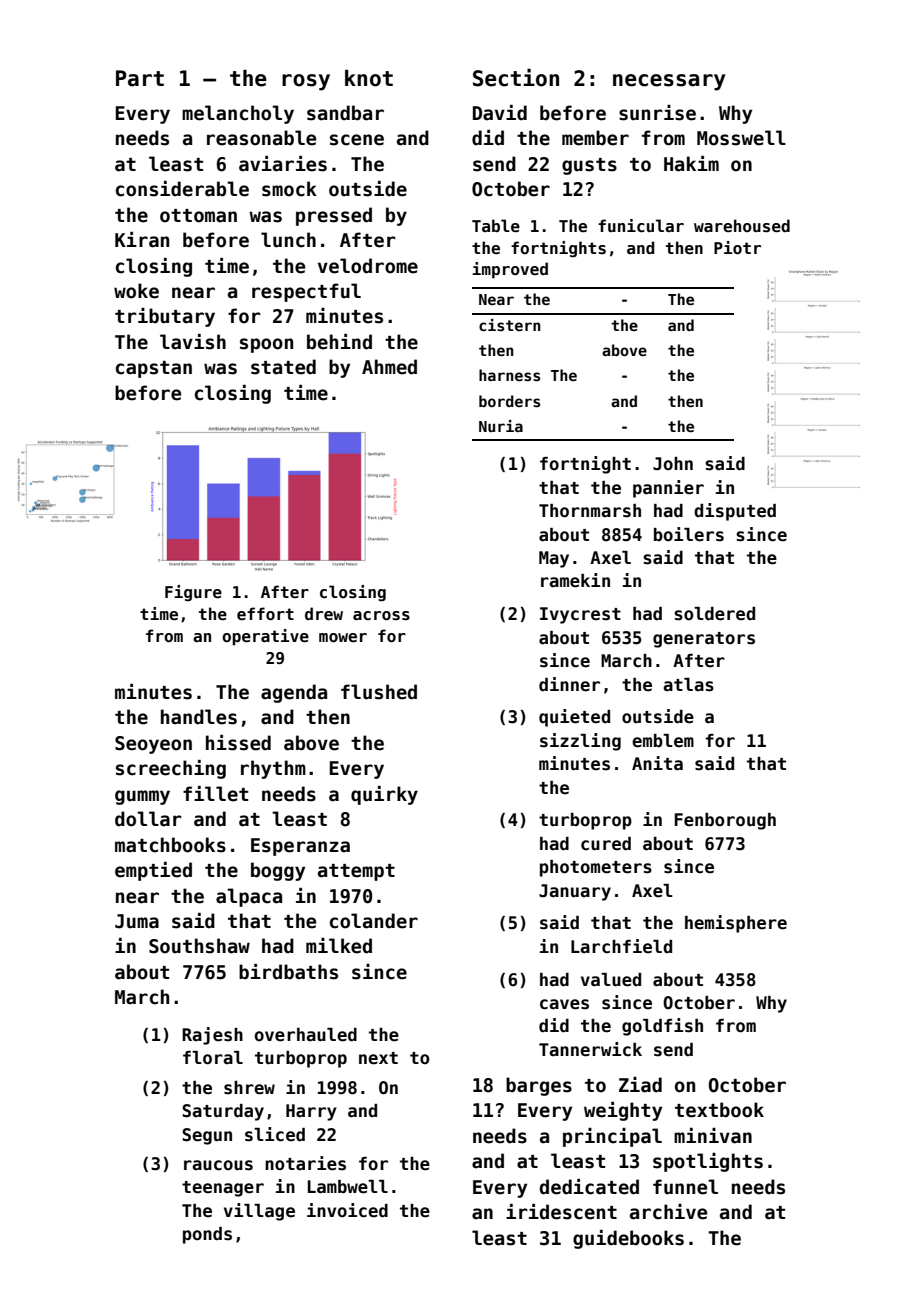 The width and height of the screenshot is (908, 1316). I want to click on effort, so click(265, 614).
